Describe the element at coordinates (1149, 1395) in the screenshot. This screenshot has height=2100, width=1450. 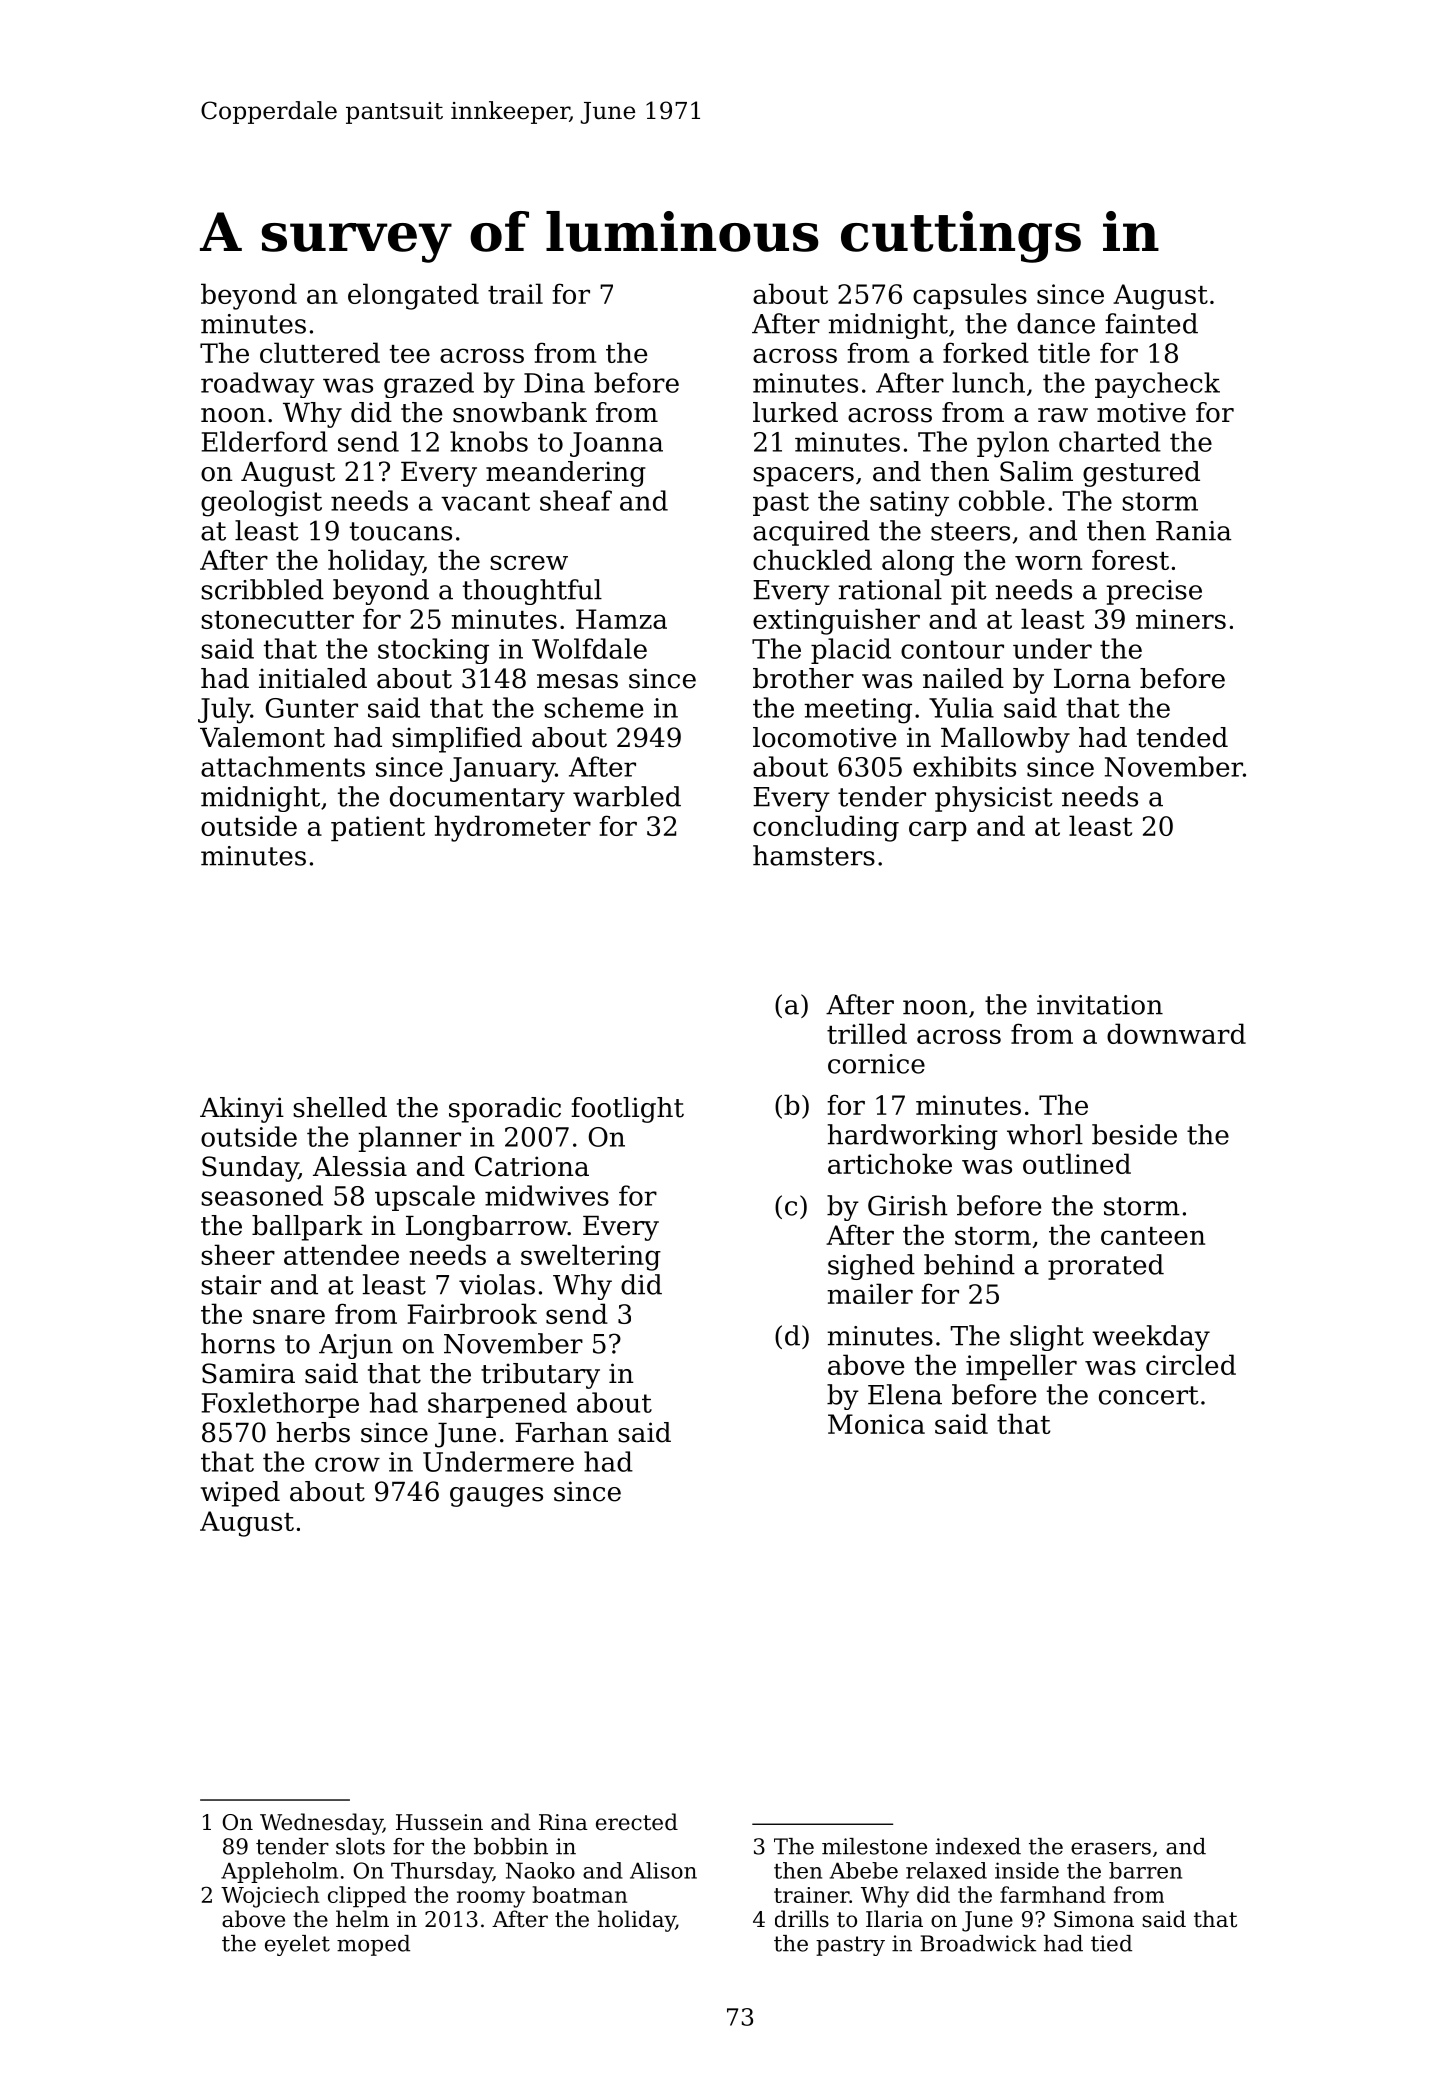
I see `concert` at that location.
